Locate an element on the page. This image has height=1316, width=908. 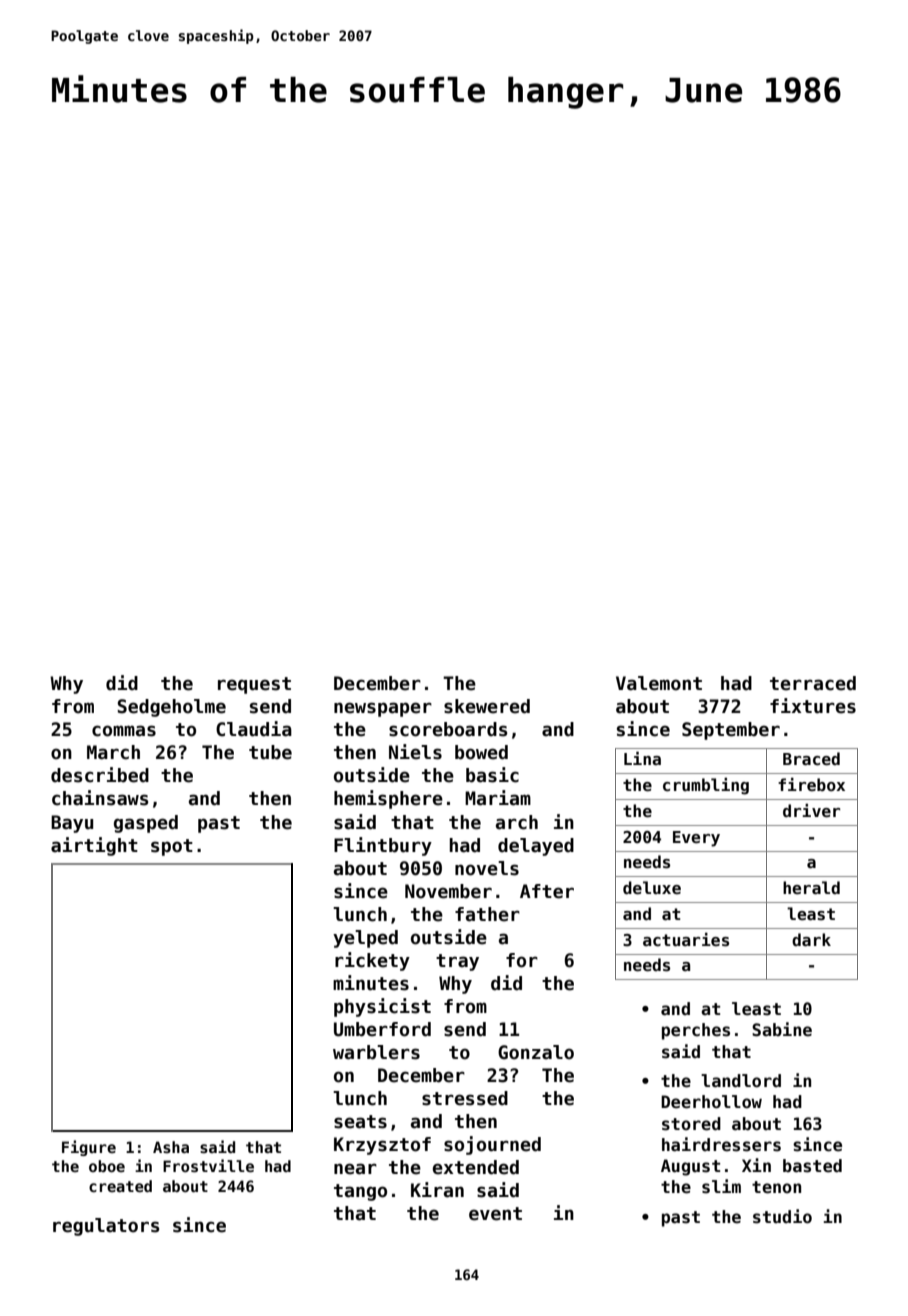
Frostville is located at coordinates (208, 1165).
